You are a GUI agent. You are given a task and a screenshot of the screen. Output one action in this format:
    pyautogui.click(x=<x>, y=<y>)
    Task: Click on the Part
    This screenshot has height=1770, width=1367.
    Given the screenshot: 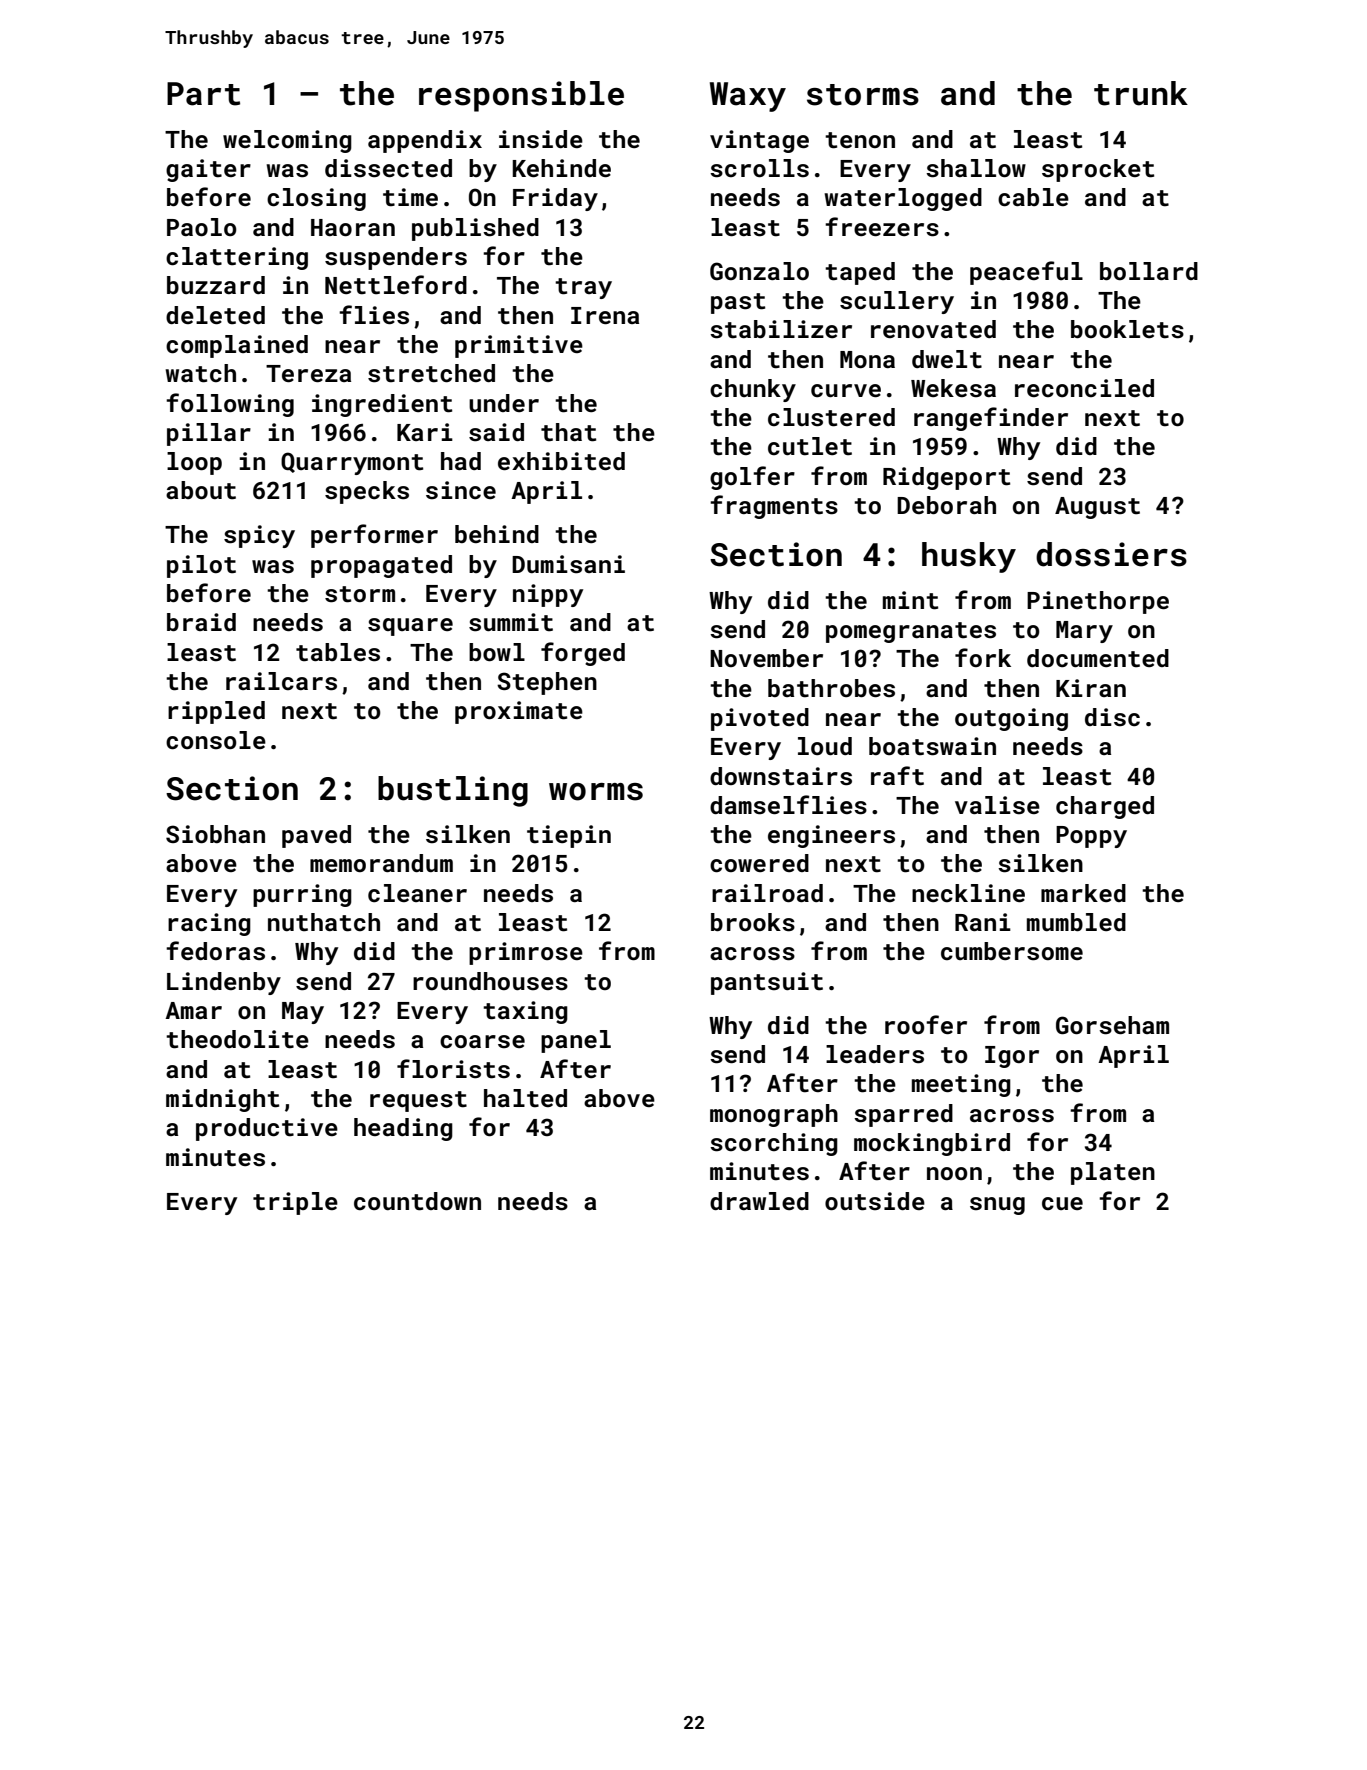 What is the action you would take?
    pyautogui.click(x=203, y=94)
